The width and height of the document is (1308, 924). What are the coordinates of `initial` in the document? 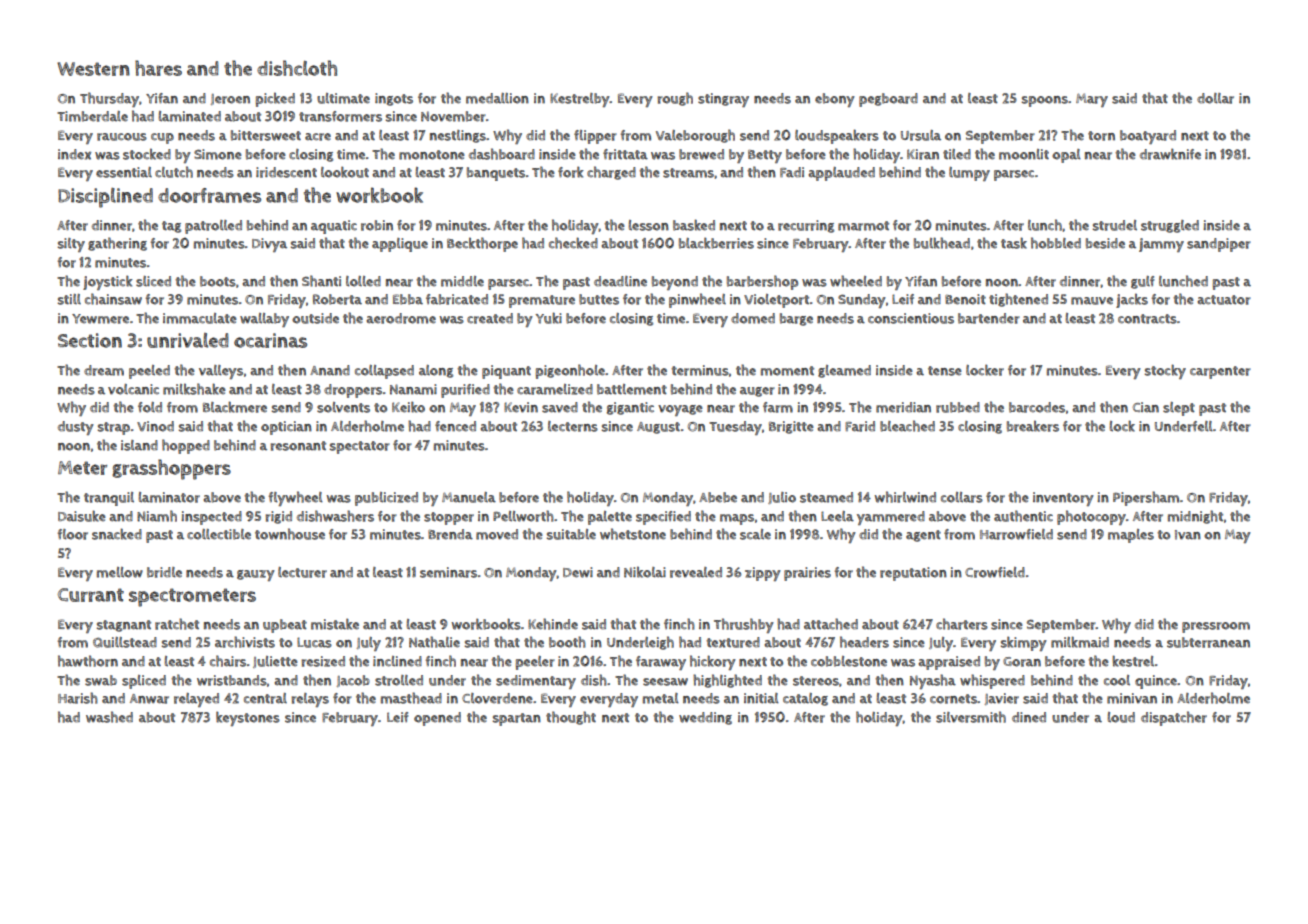 It's located at (761, 698).
